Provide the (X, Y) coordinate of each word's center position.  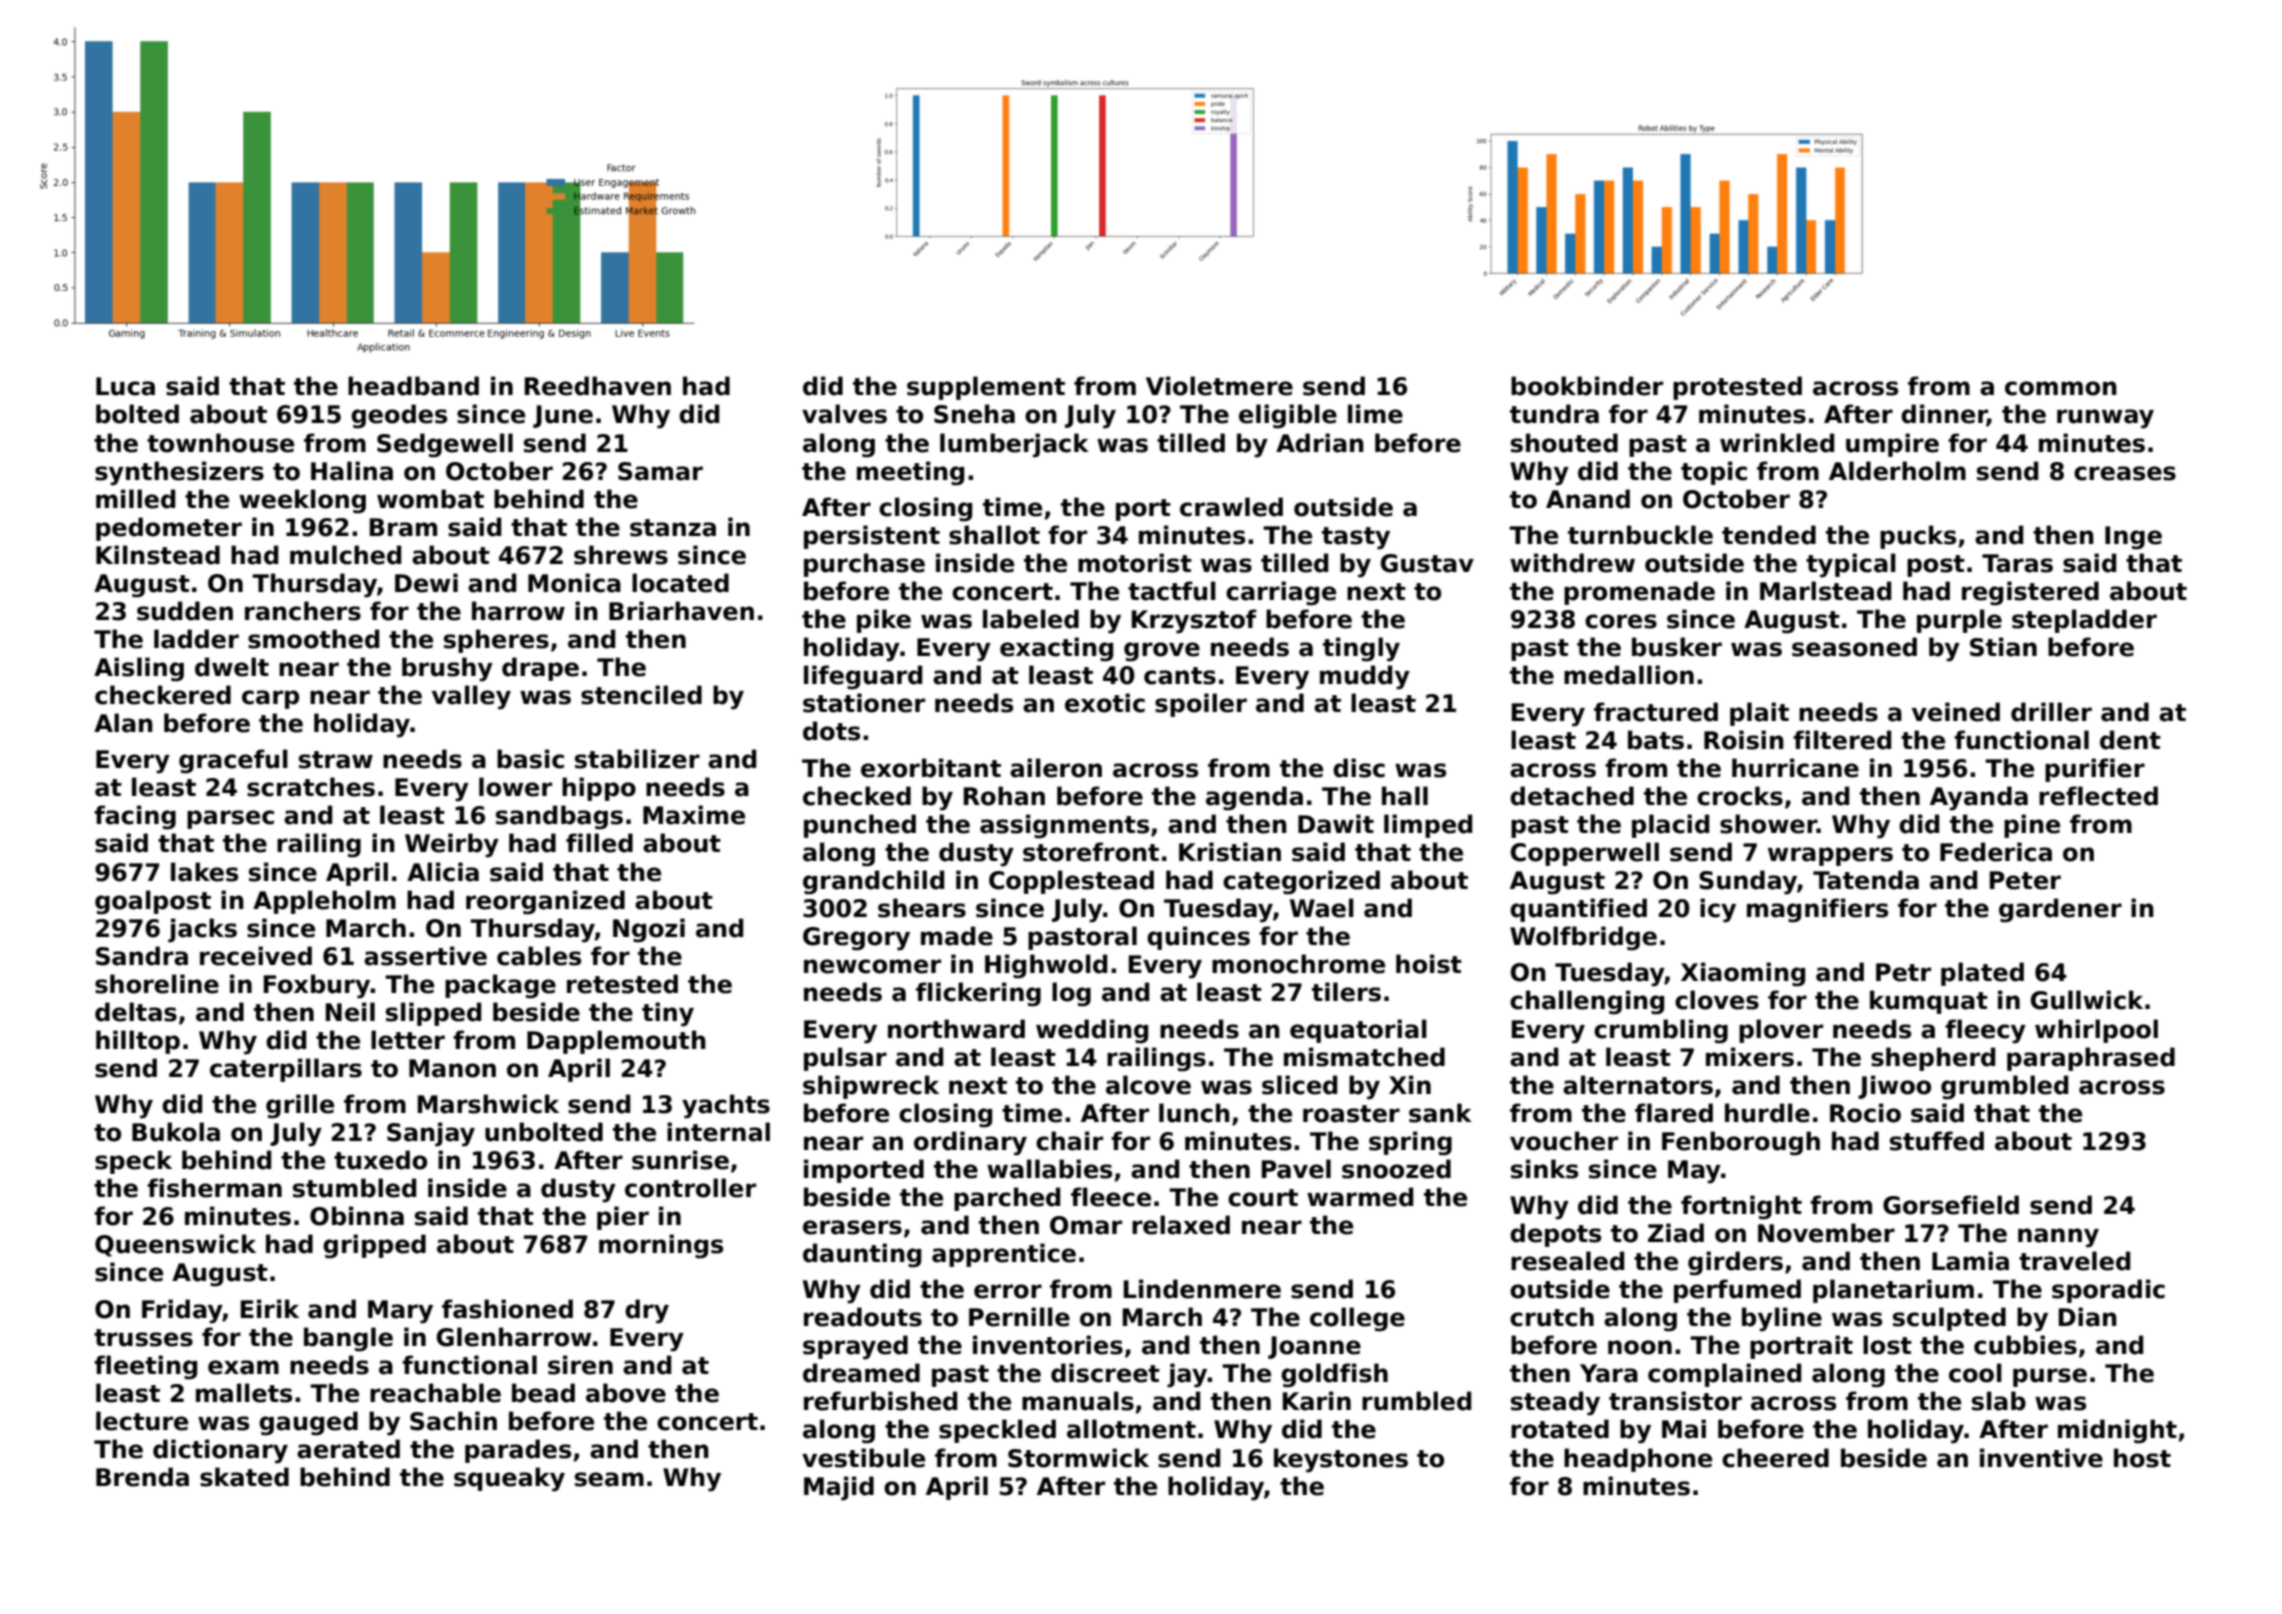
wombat (430, 499)
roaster (1351, 1114)
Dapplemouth (616, 1042)
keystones (1341, 1460)
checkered (163, 695)
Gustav (1427, 563)
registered (2030, 593)
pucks (1918, 537)
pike (884, 621)
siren (580, 1365)
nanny (2058, 1238)
